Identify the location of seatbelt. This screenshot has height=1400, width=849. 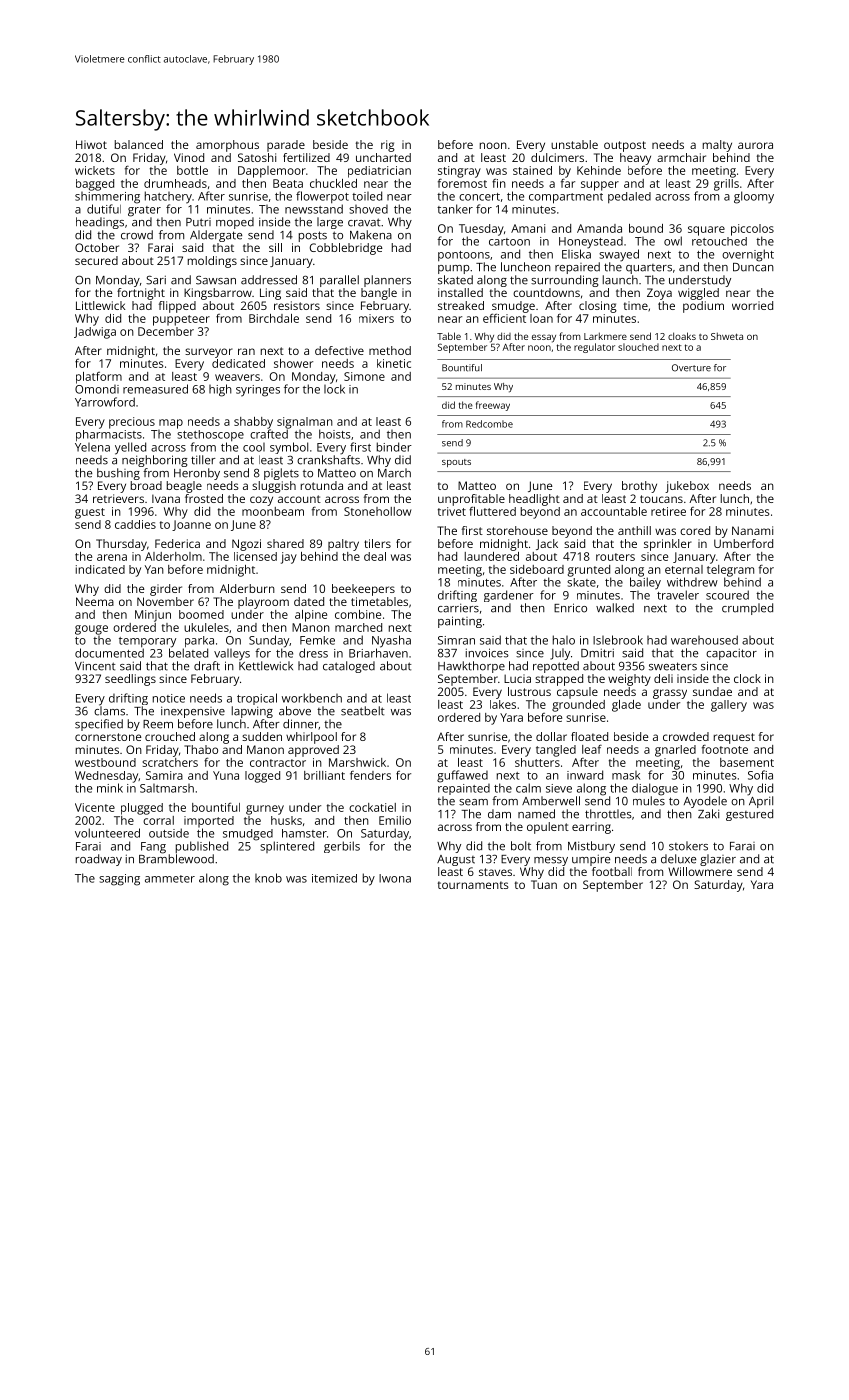
(363, 711).
